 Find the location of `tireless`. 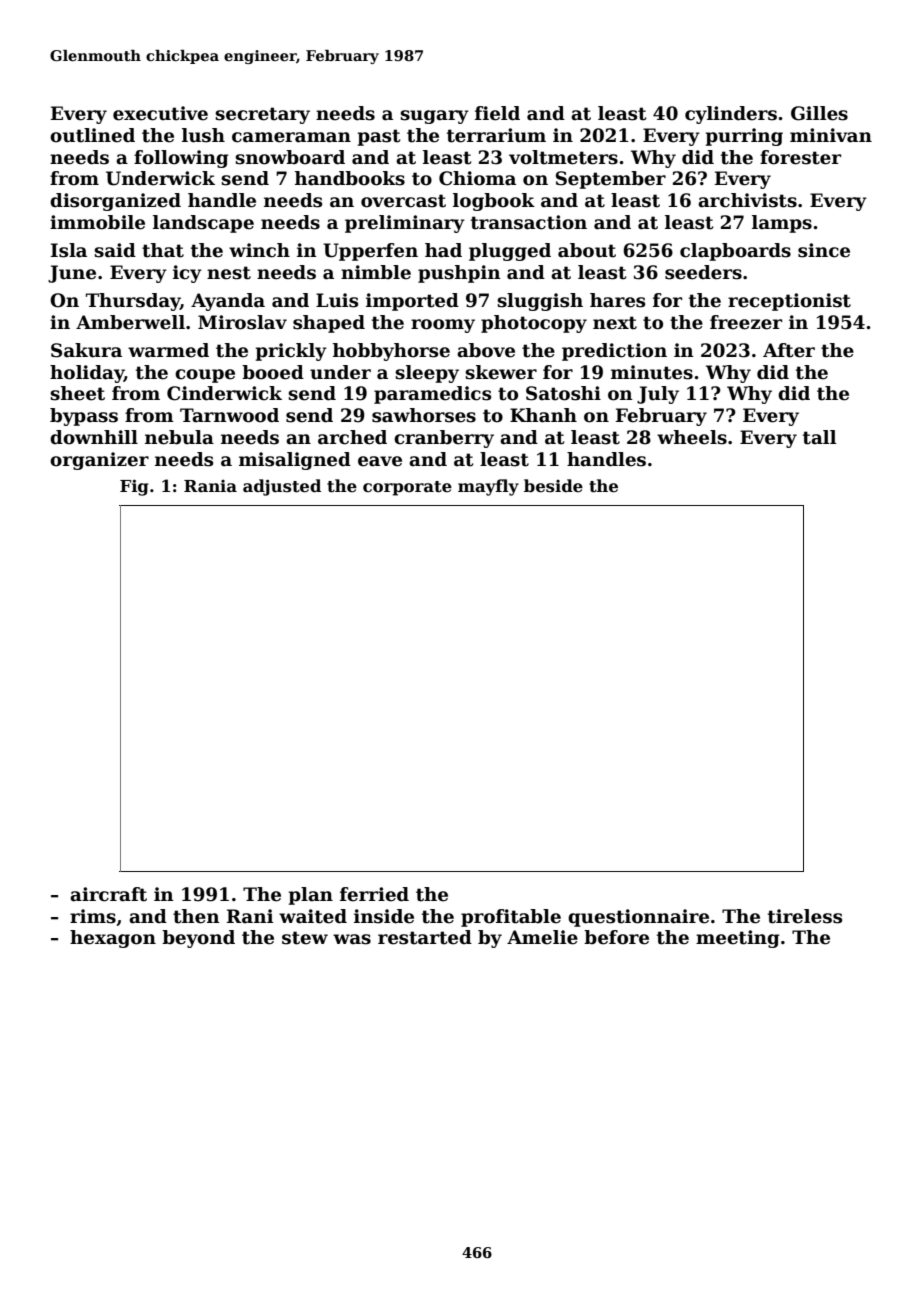

tireless is located at coordinates (805, 916).
